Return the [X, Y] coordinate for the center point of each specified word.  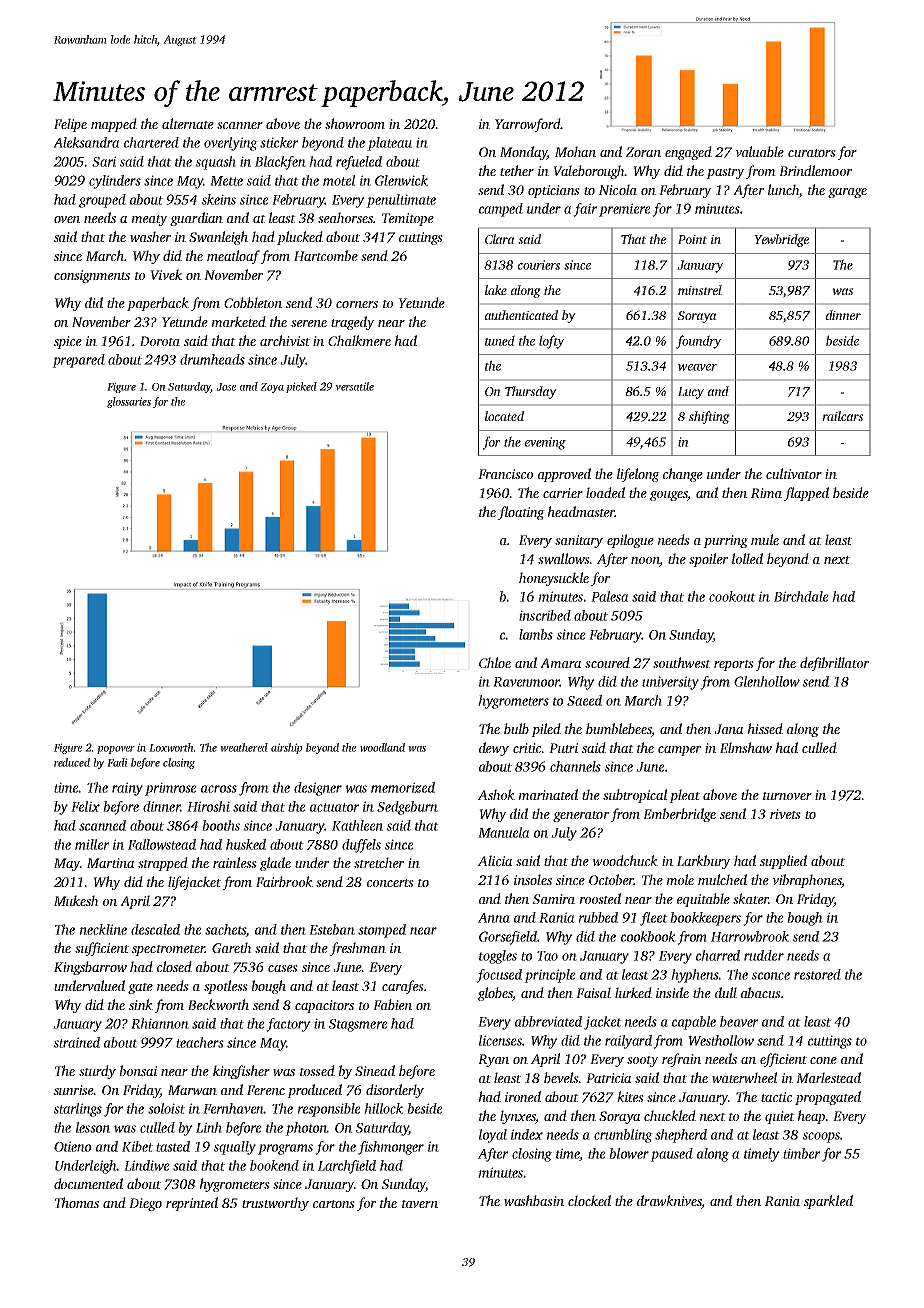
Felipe [70, 125]
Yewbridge [781, 240]
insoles [533, 879]
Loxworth [171, 747]
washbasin [534, 1200]
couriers [539, 265]
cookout [732, 596]
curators [812, 153]
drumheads [212, 359]
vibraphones [806, 881]
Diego [145, 1204]
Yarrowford [528, 125]
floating [521, 513]
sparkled [828, 1202]
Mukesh [76, 900]
